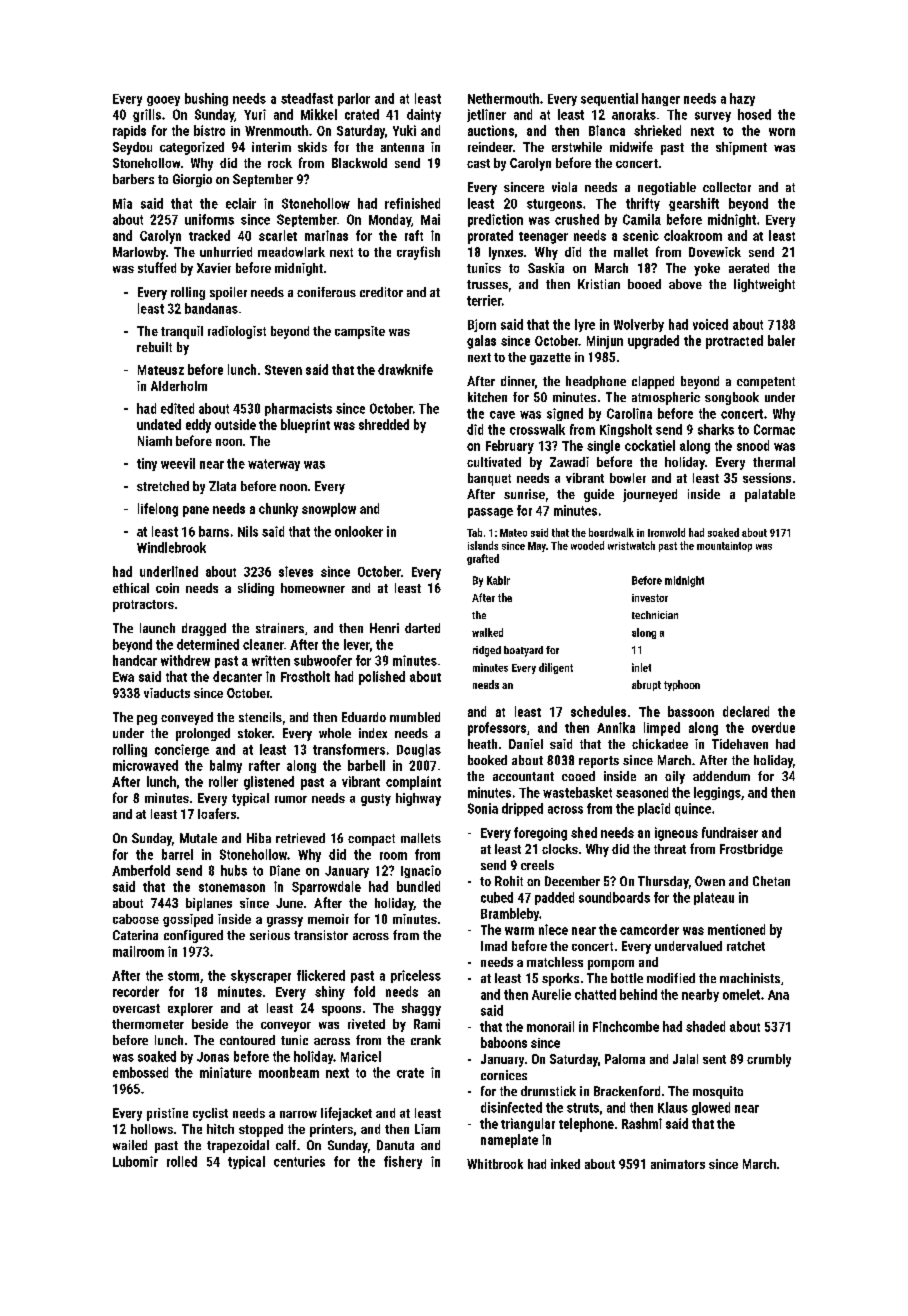 This screenshot has width=908, height=1316. What do you see at coordinates (209, 130) in the screenshot?
I see `bistro` at bounding box center [209, 130].
